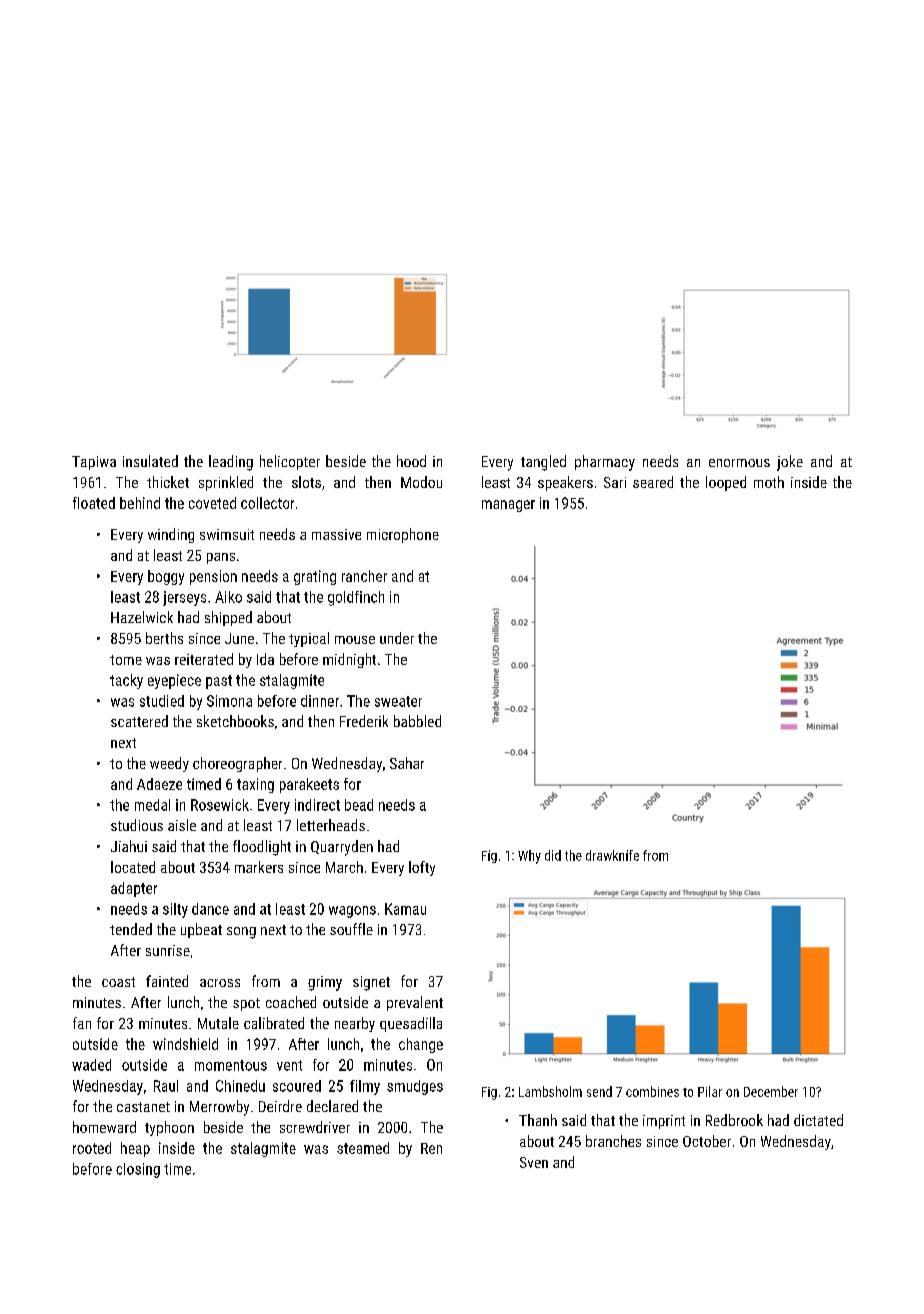 The height and width of the screenshot is (1314, 924). Describe the element at coordinates (529, 857) in the screenshot. I see `Why` at that location.
